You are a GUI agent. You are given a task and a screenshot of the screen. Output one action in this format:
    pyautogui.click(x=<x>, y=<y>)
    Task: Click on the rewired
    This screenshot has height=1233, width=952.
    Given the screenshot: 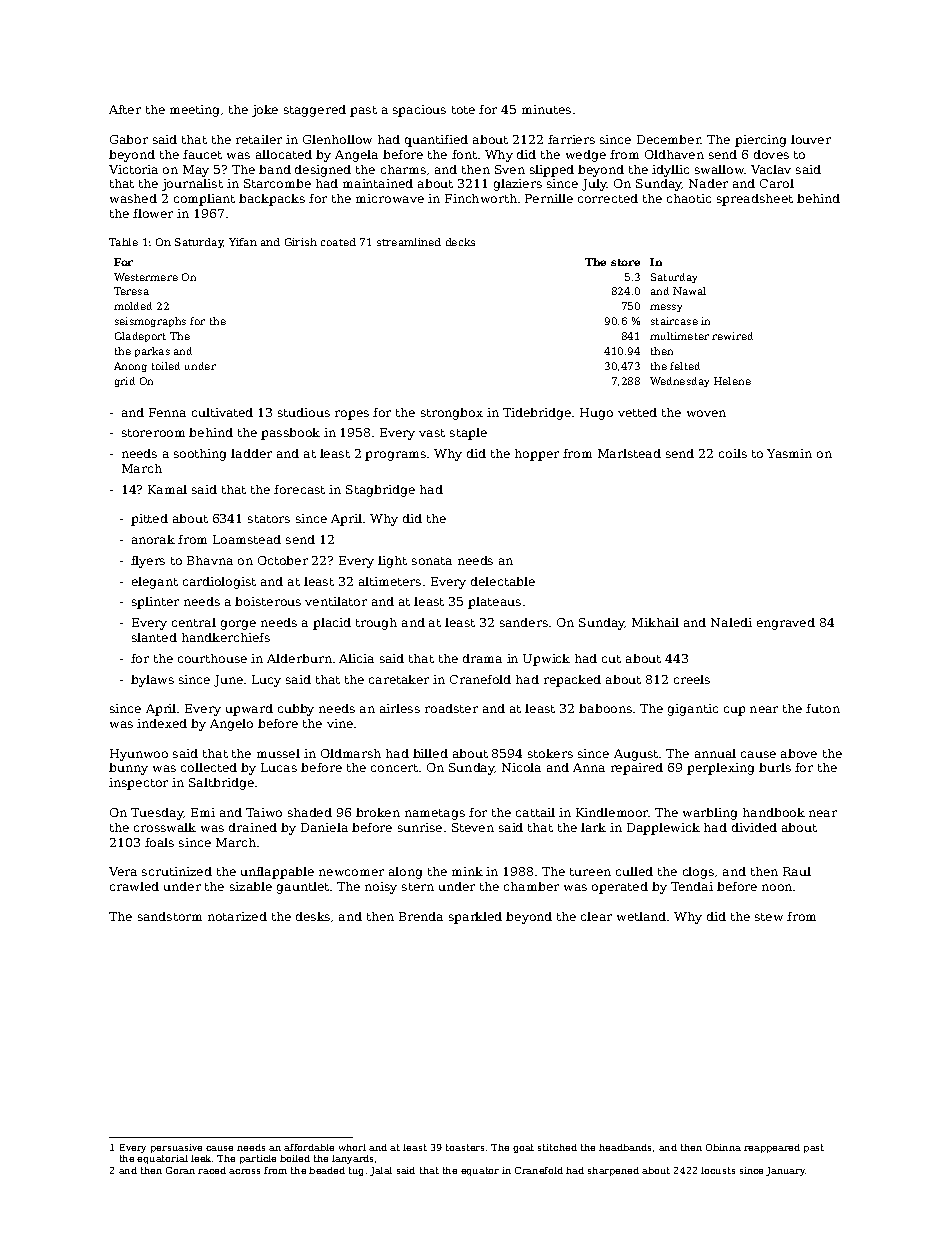 What is the action you would take?
    pyautogui.click(x=732, y=336)
